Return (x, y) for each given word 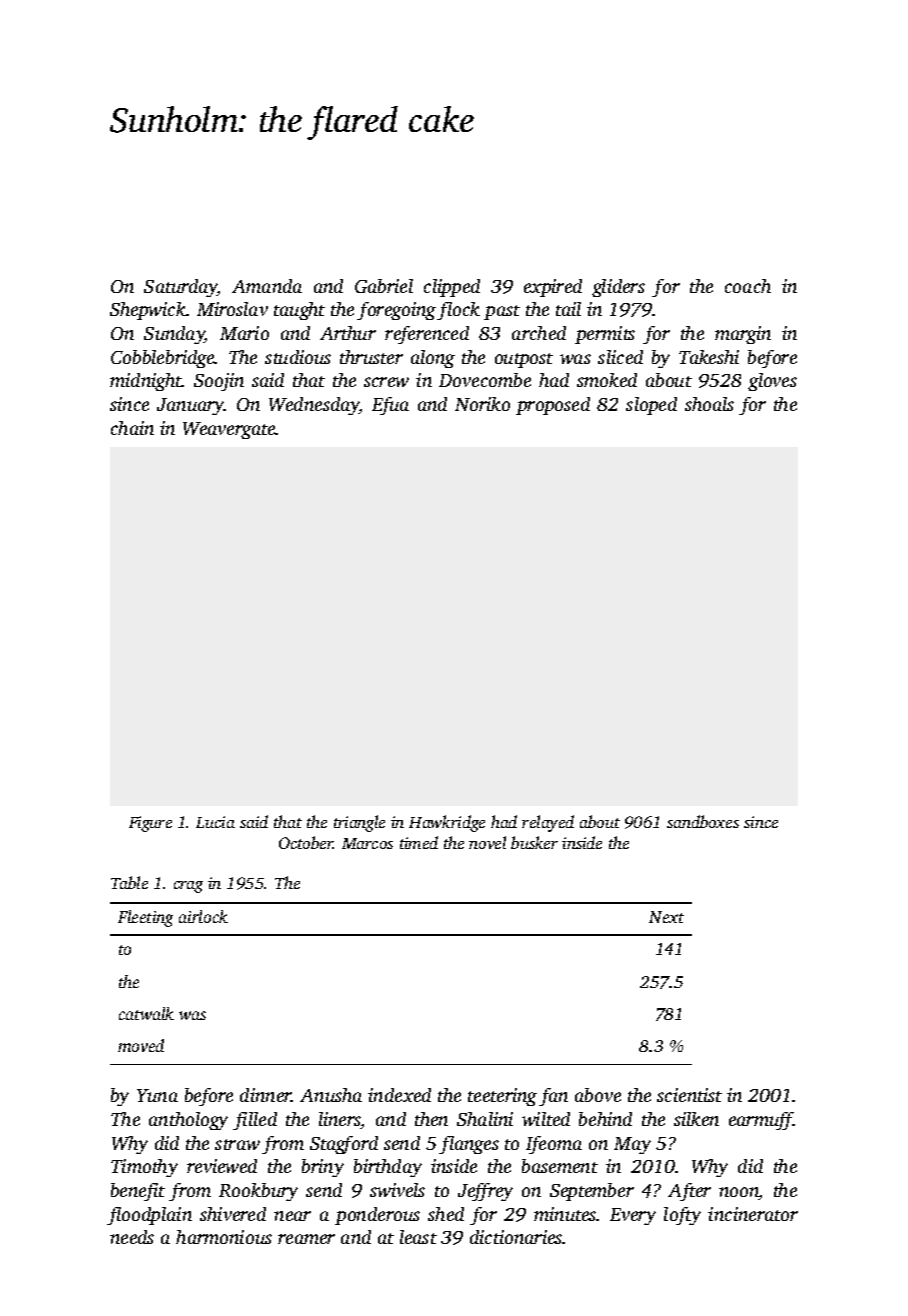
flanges (469, 1145)
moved (141, 1045)
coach (748, 286)
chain (132, 428)
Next (666, 917)
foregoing (396, 311)
